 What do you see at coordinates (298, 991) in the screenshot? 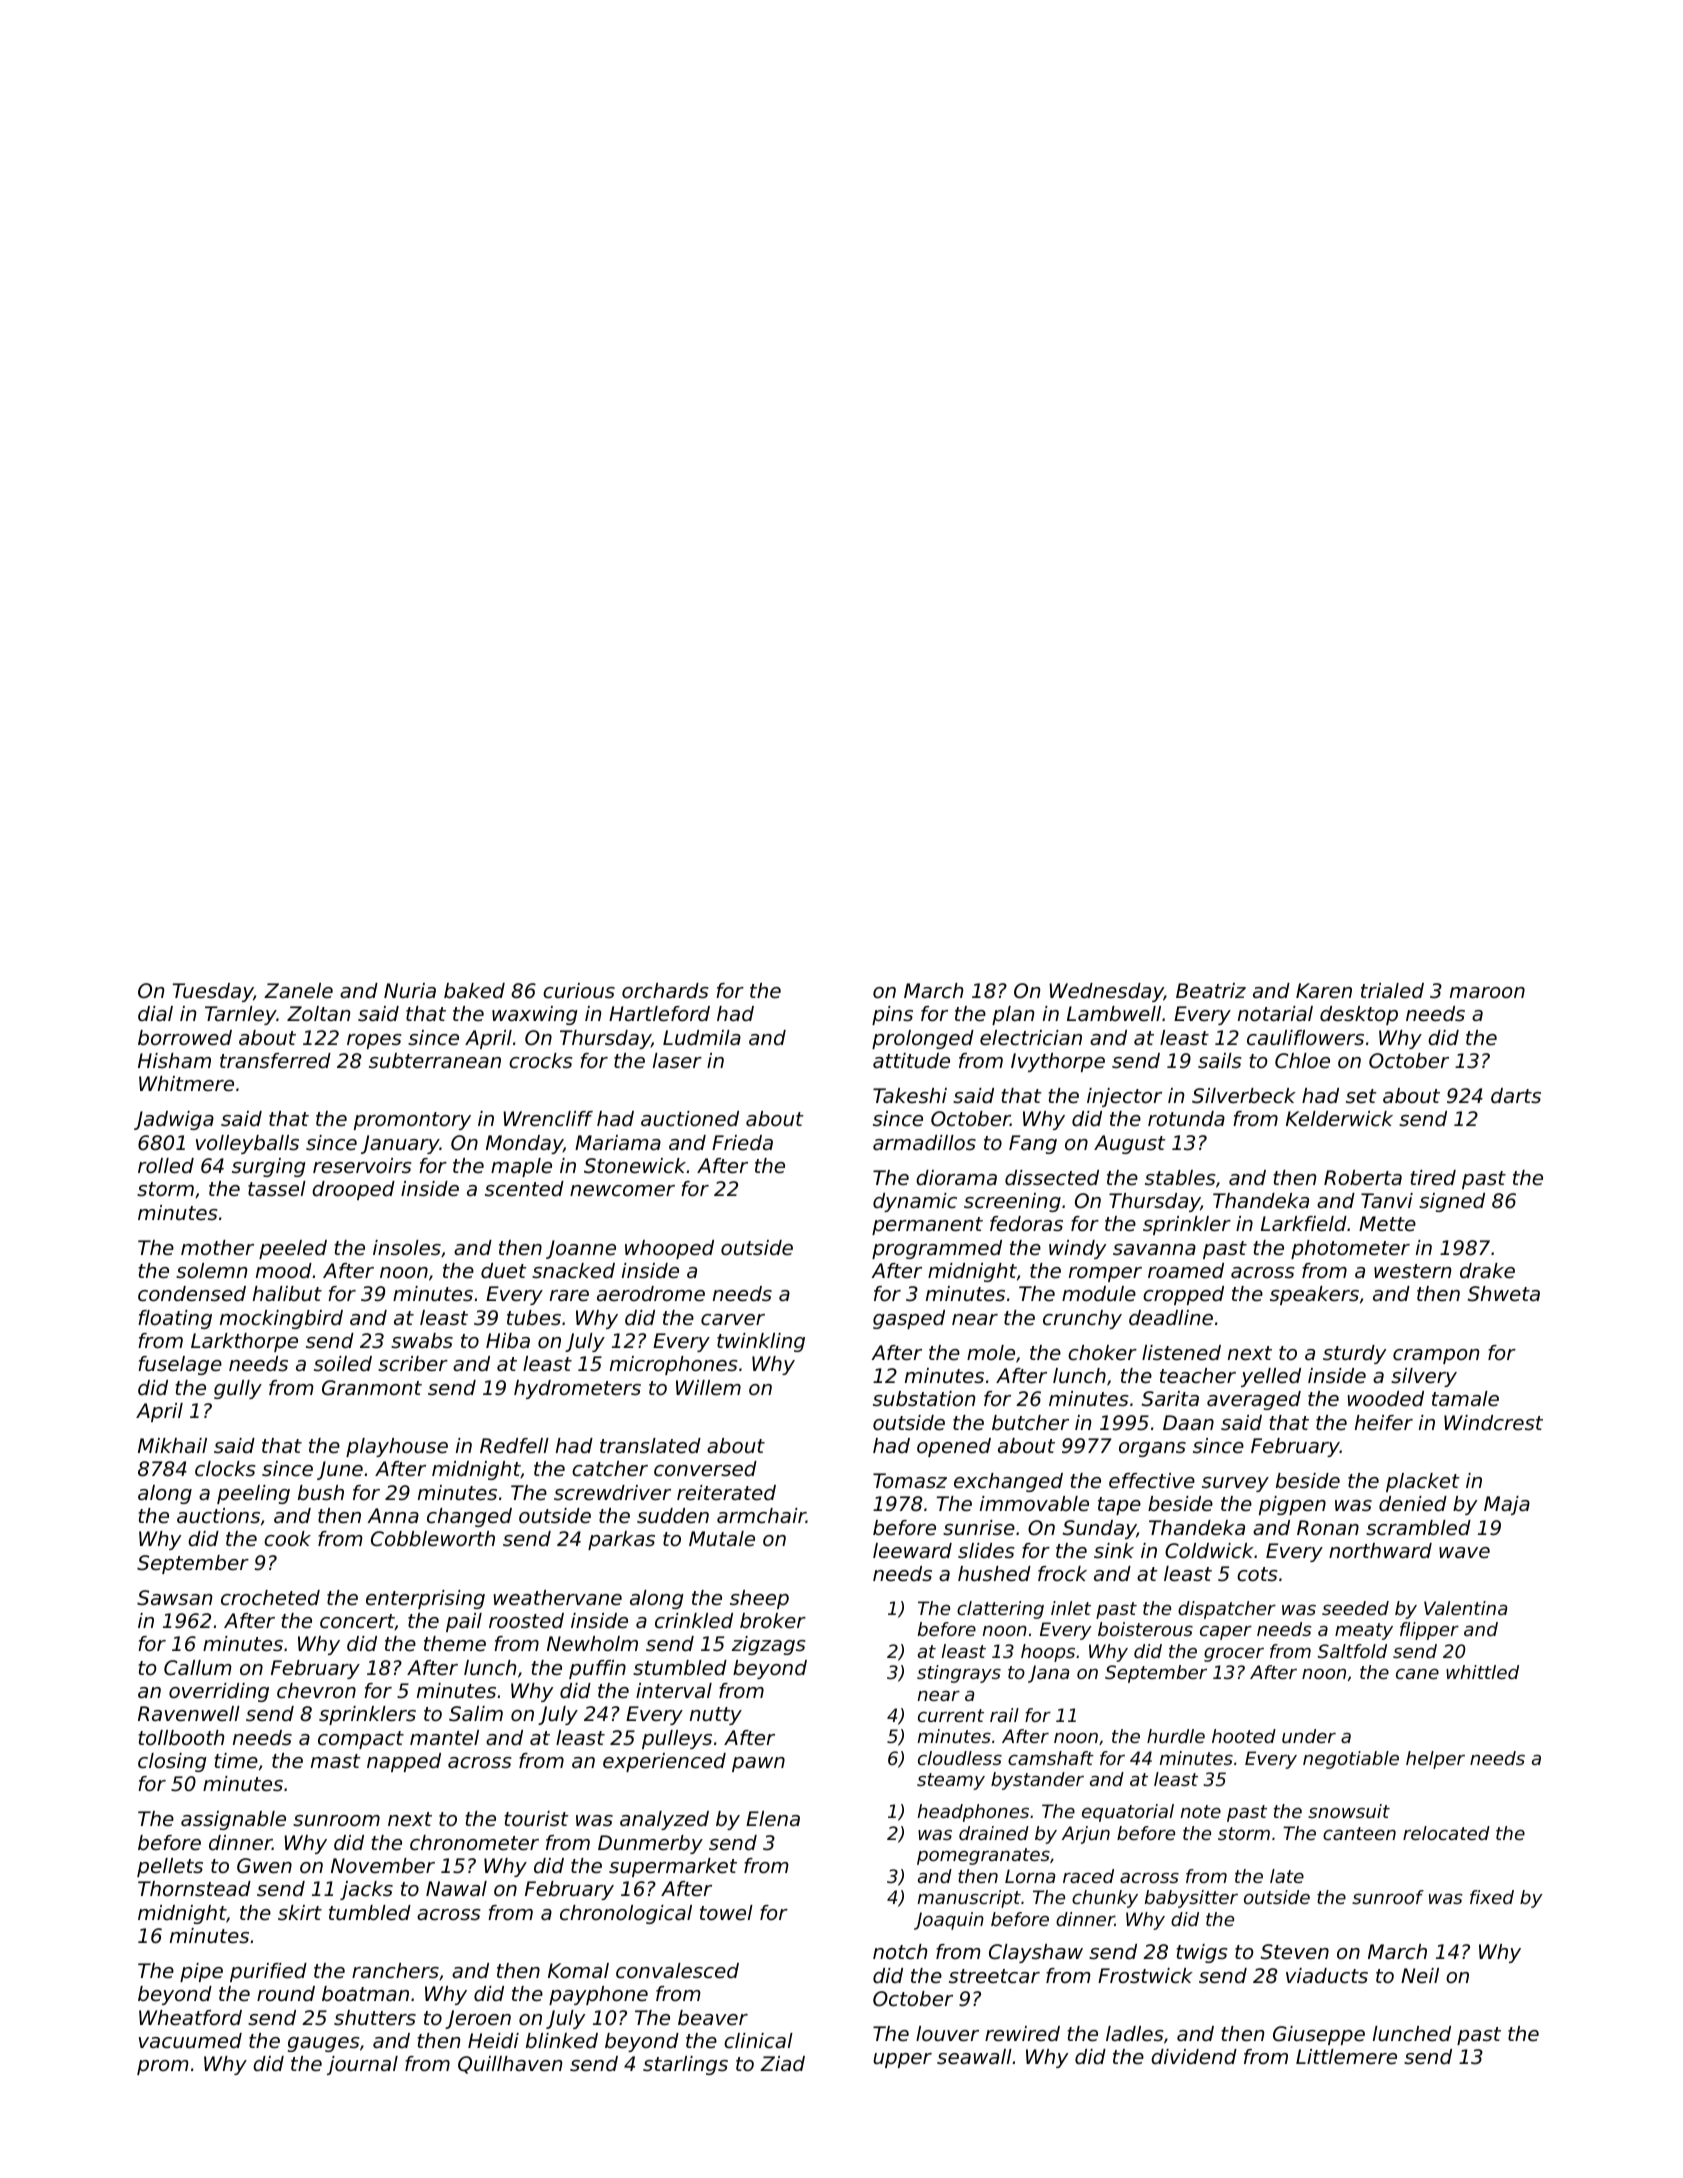
I see `Zanele` at bounding box center [298, 991].
